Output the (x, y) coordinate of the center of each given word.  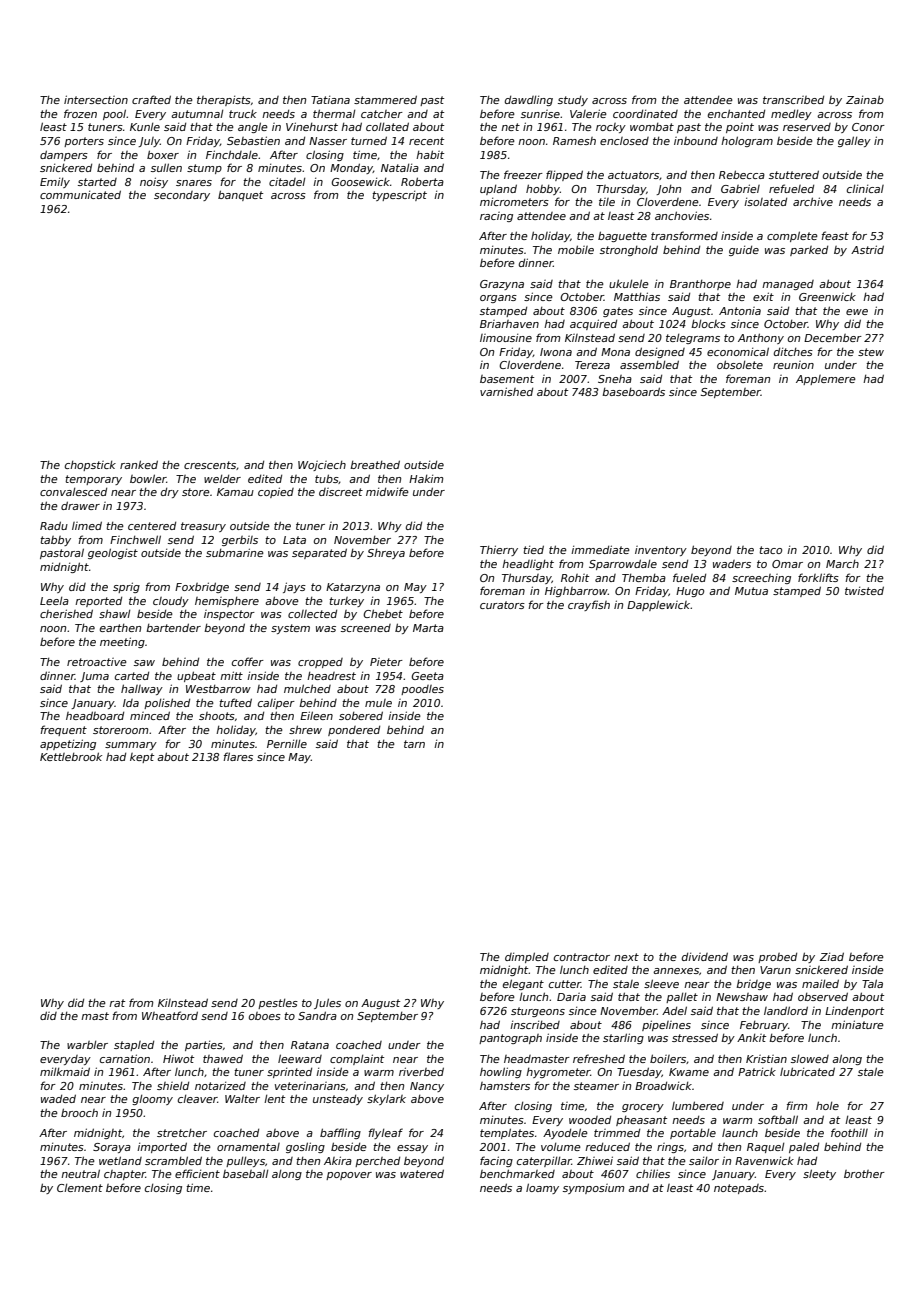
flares (238, 756)
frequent (63, 730)
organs (498, 299)
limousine (506, 338)
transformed (684, 235)
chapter (125, 1175)
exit (763, 296)
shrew (305, 729)
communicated (80, 194)
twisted (864, 590)
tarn (414, 744)
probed (777, 958)
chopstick (90, 466)
